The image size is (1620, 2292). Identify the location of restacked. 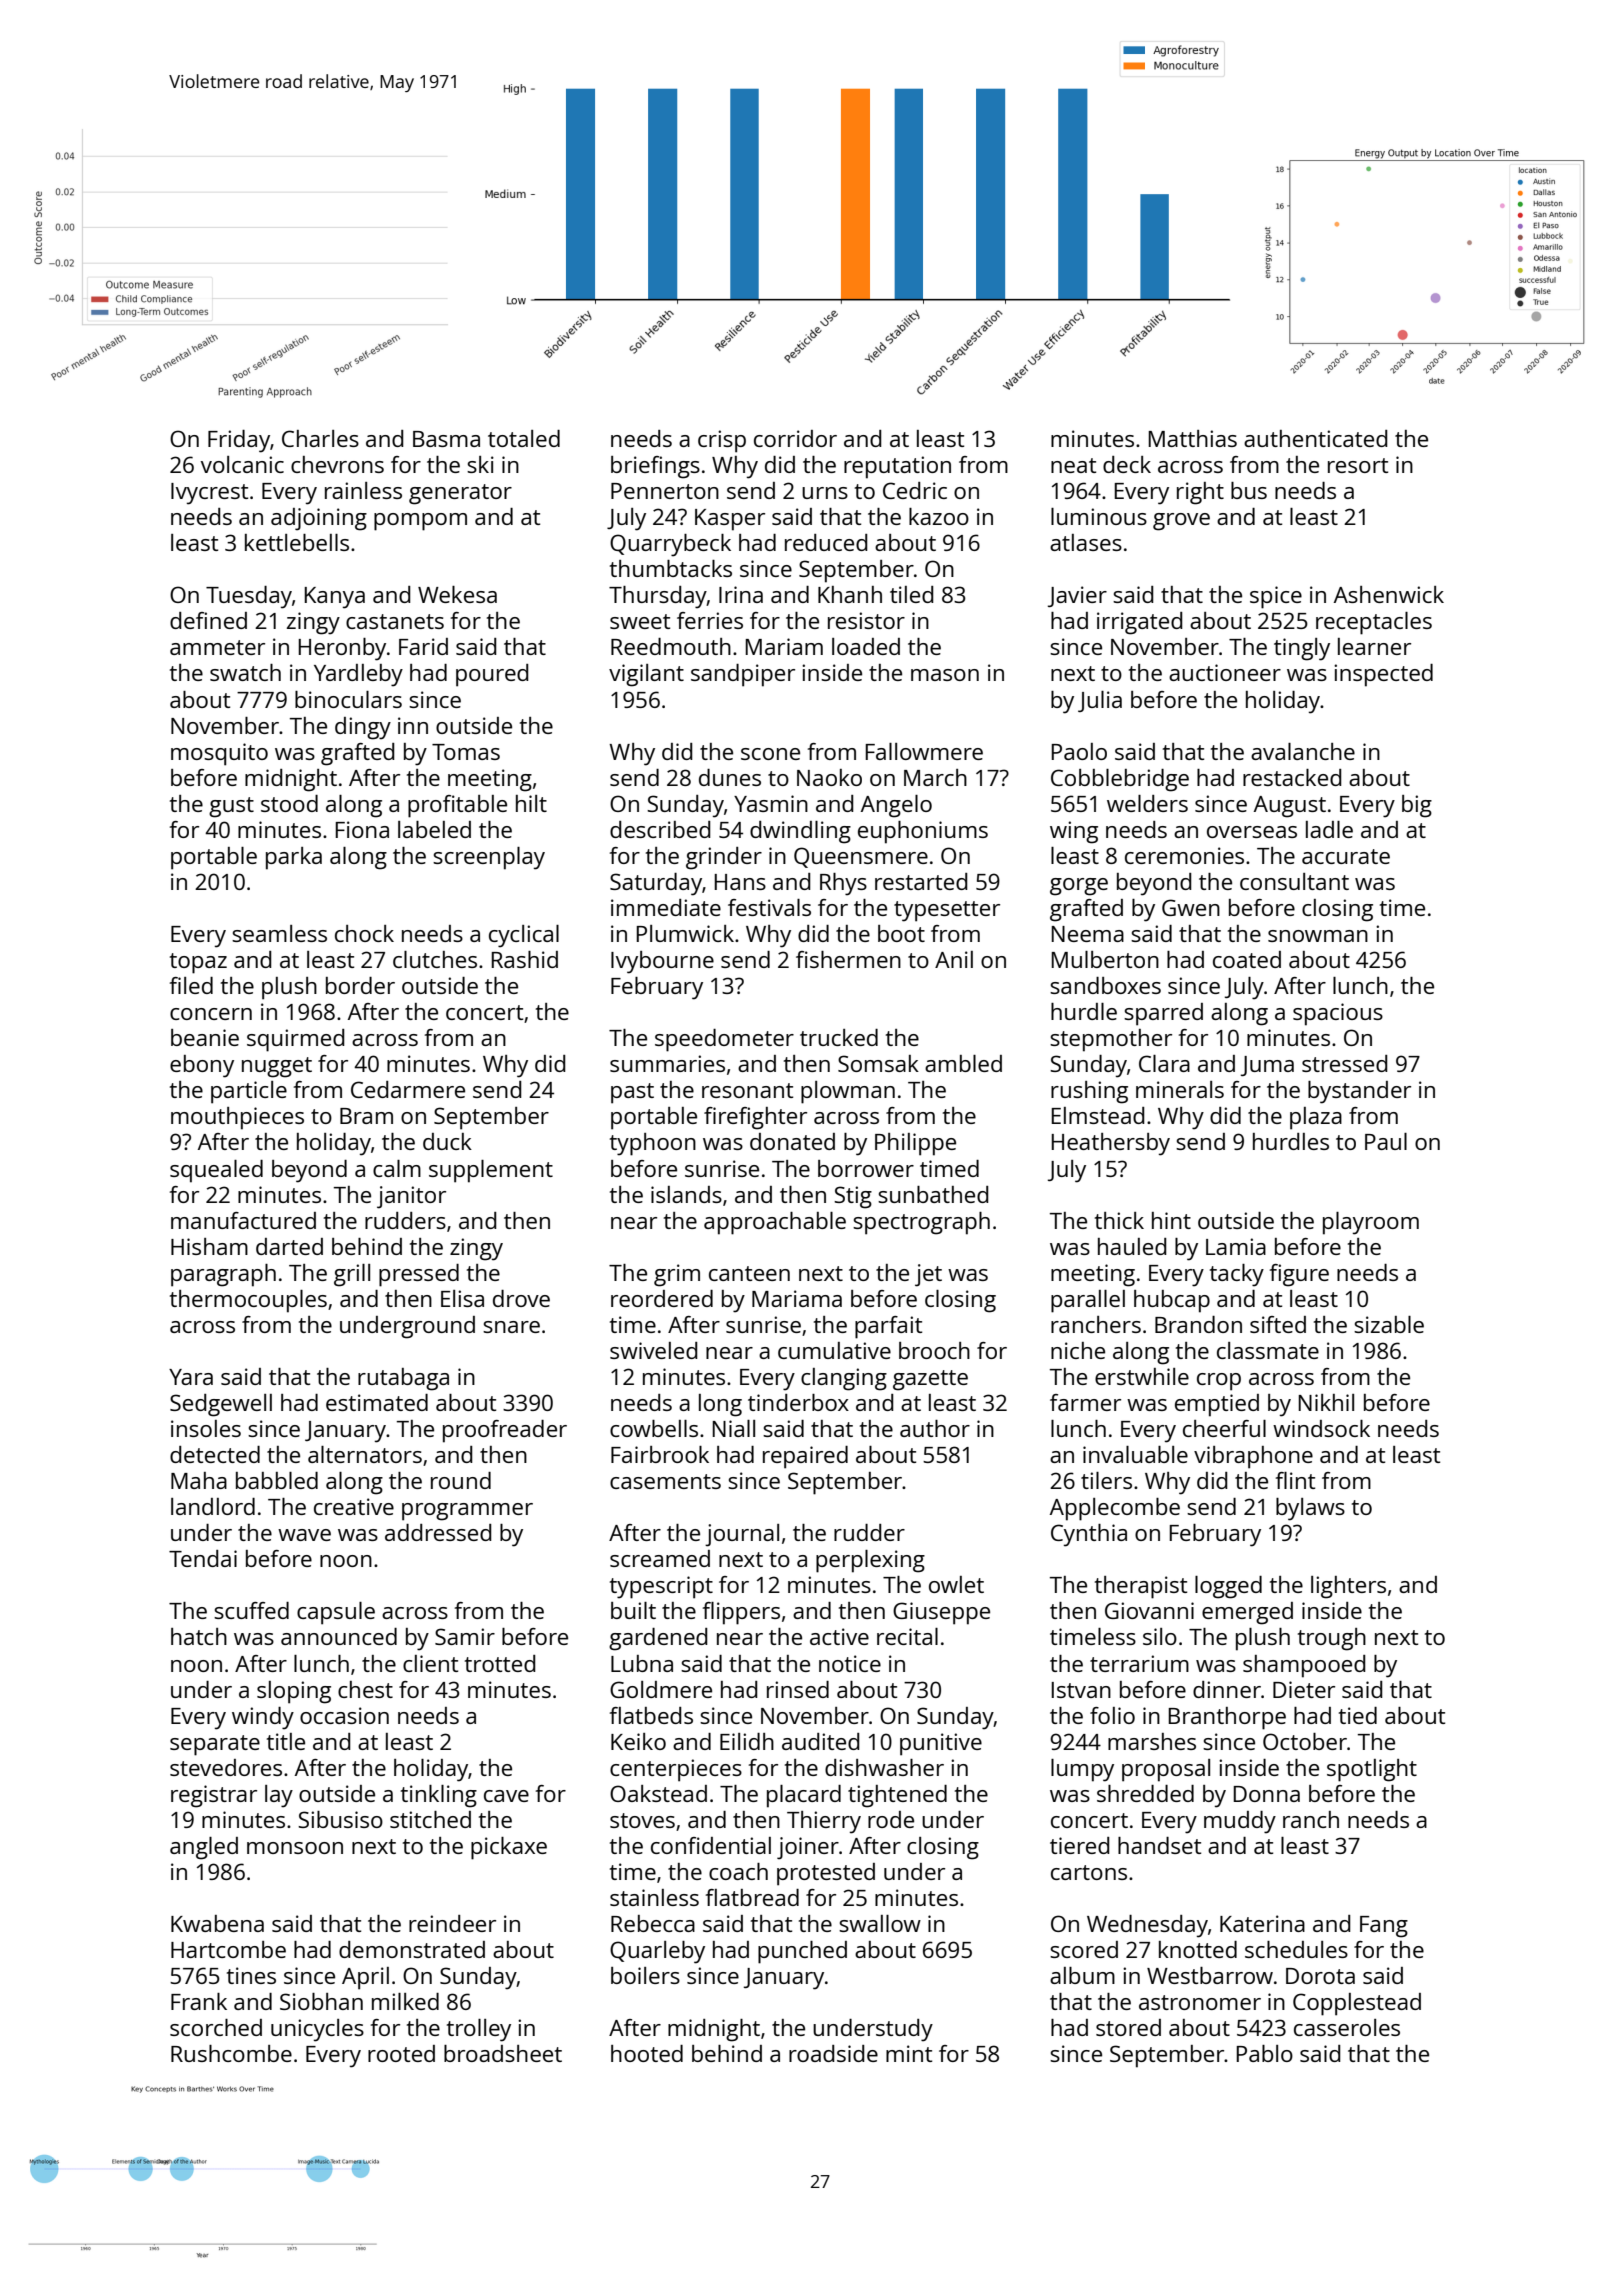
(1292, 777).
